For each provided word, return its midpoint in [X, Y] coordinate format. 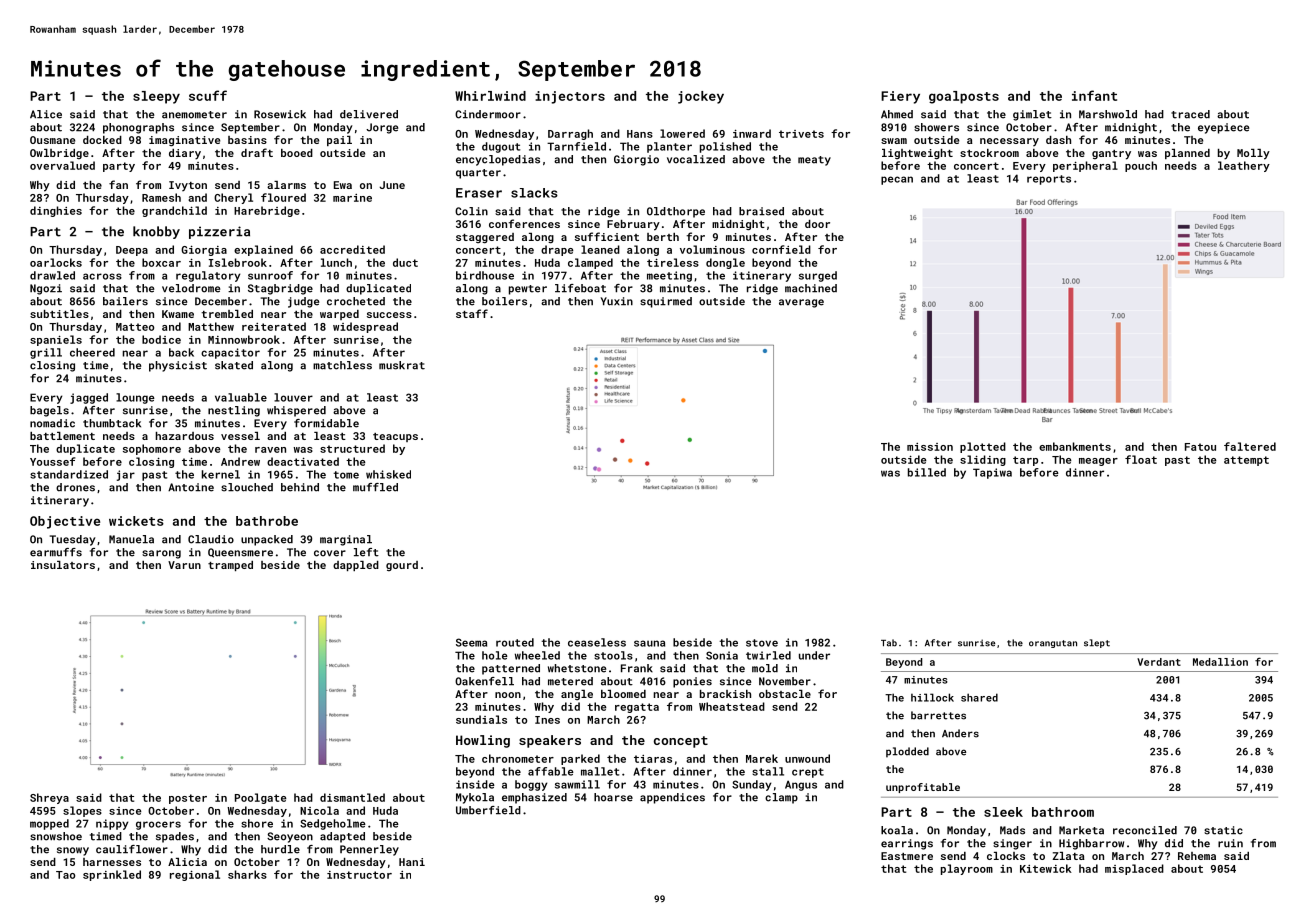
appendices [672, 798]
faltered [1250, 446]
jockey [701, 97]
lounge [135, 398]
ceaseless [597, 642]
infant [1094, 95]
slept [1097, 643]
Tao [65, 875]
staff [472, 313]
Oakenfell [484, 681]
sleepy [156, 97]
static [1223, 830]
